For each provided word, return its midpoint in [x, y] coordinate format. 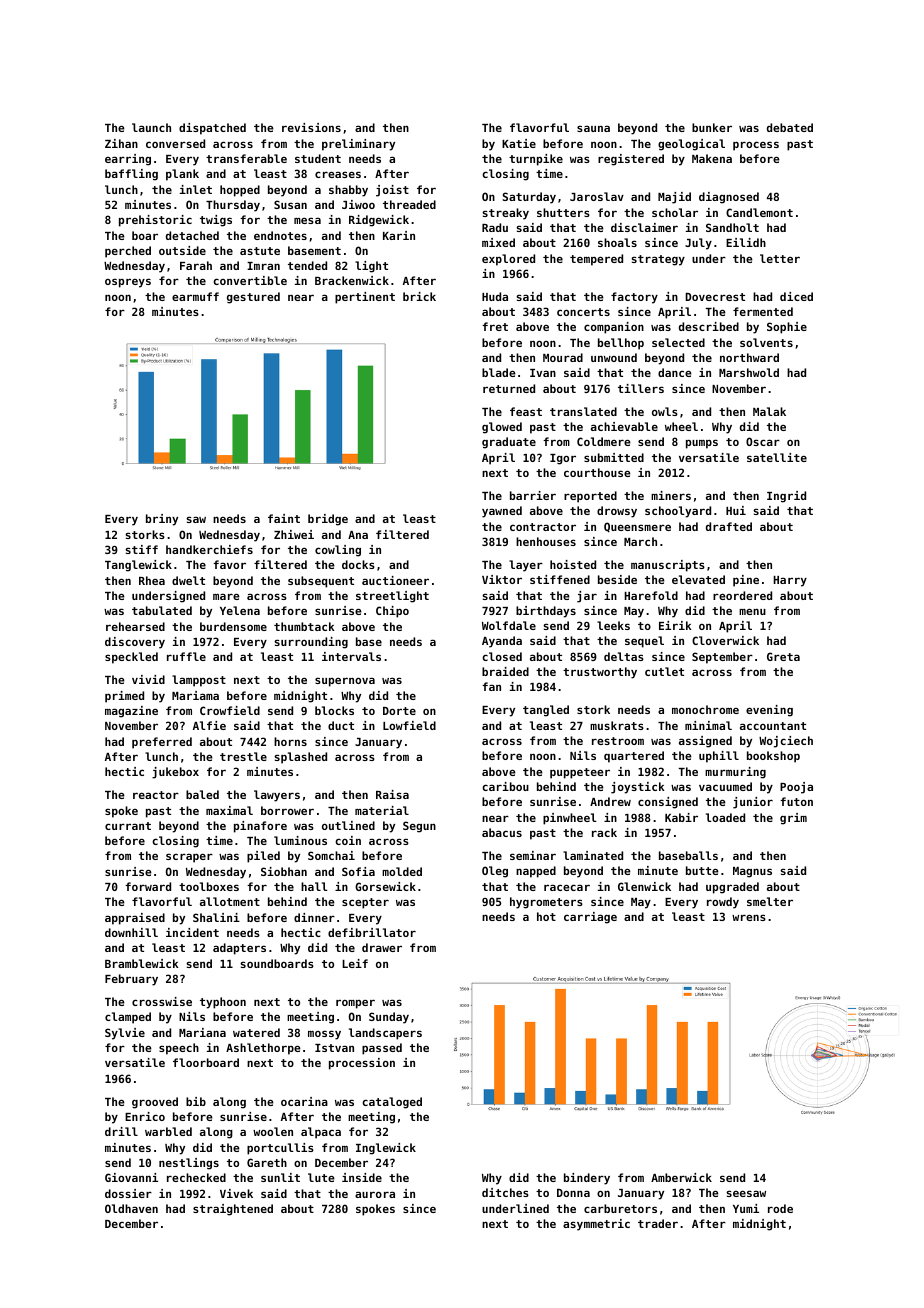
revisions [311, 127]
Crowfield [230, 710]
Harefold [651, 595]
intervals [351, 656]
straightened [233, 1210]
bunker [712, 127]
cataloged [392, 1103]
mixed [498, 242]
